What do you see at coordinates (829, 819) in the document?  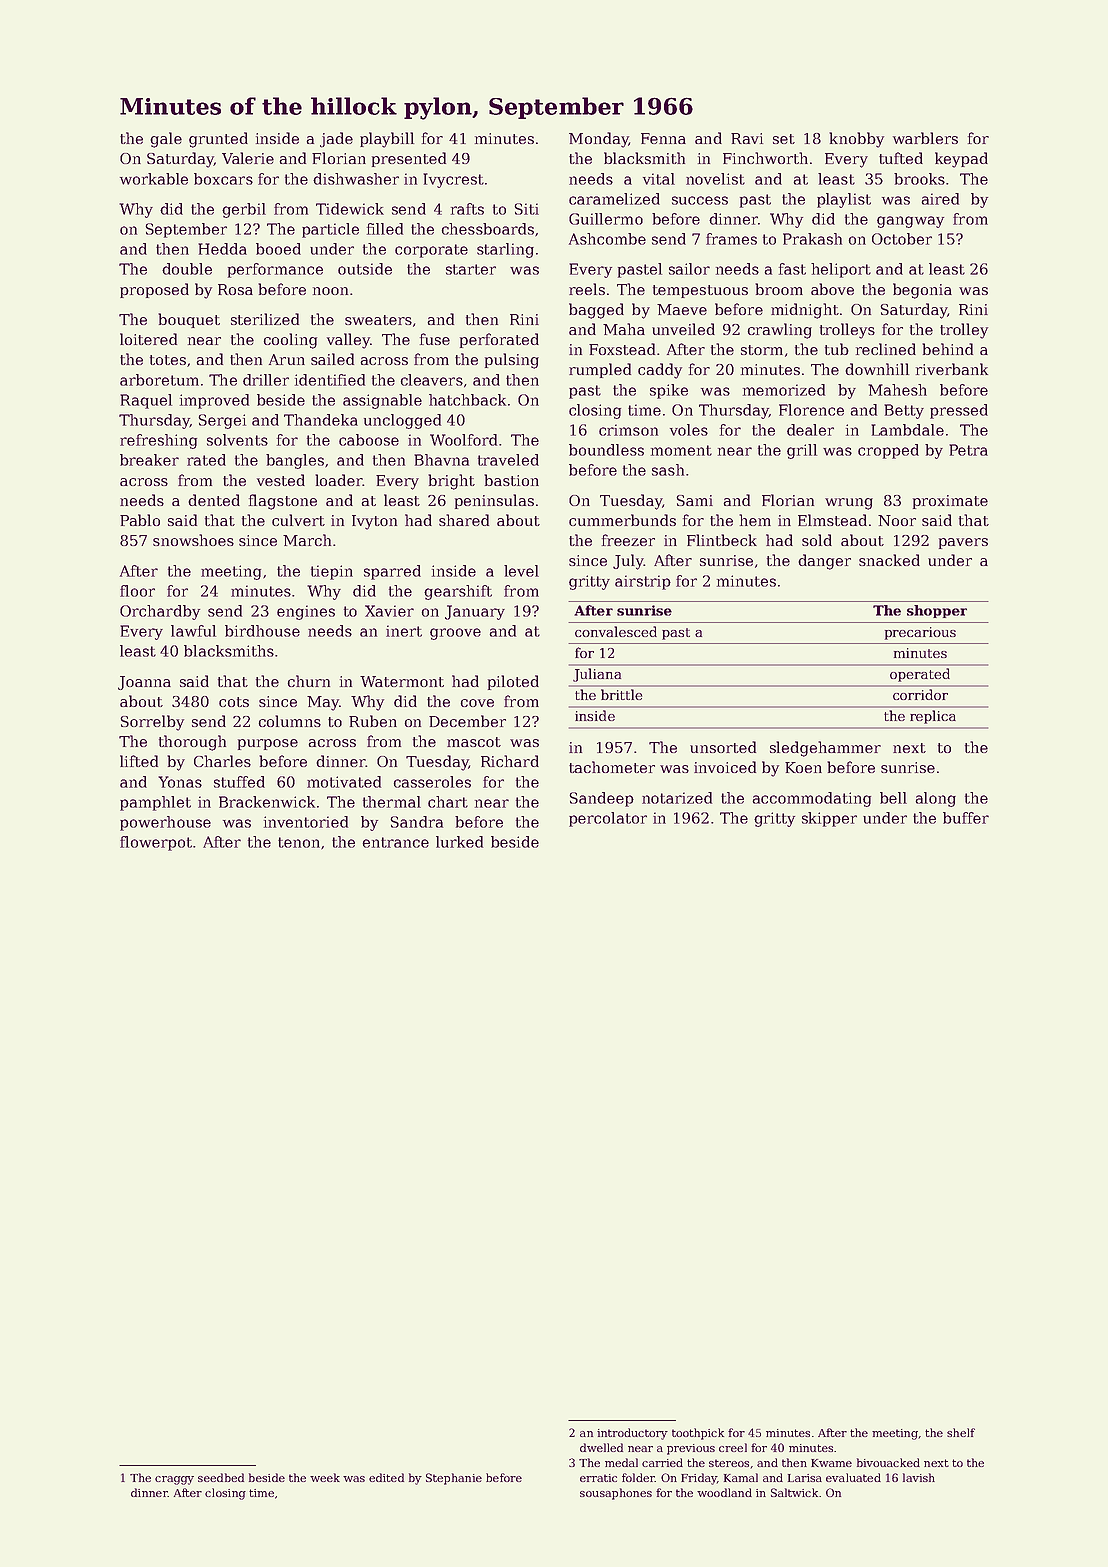 I see `skipper` at bounding box center [829, 819].
